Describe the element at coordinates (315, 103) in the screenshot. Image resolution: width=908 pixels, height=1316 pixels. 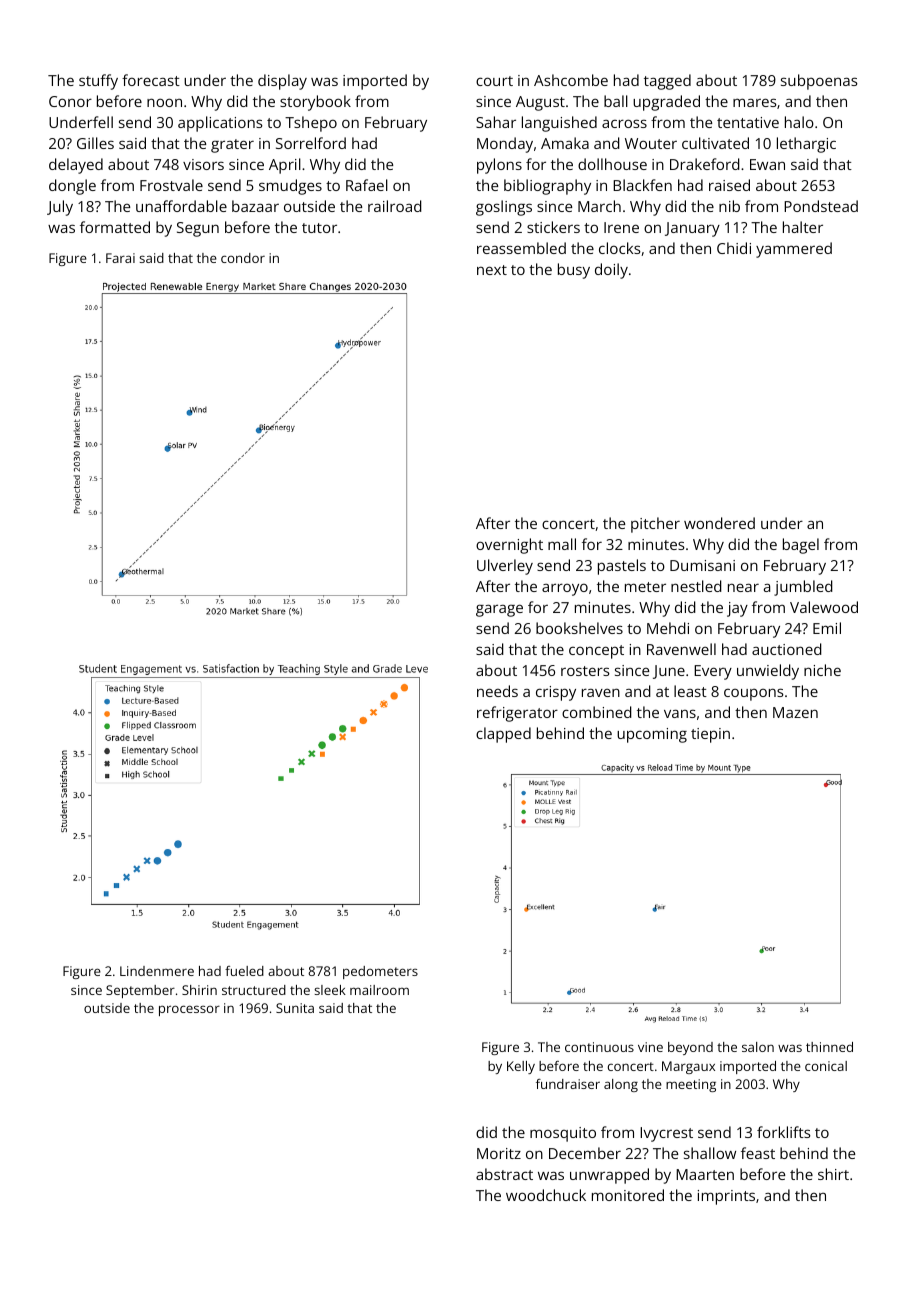
I see `storybook` at that location.
